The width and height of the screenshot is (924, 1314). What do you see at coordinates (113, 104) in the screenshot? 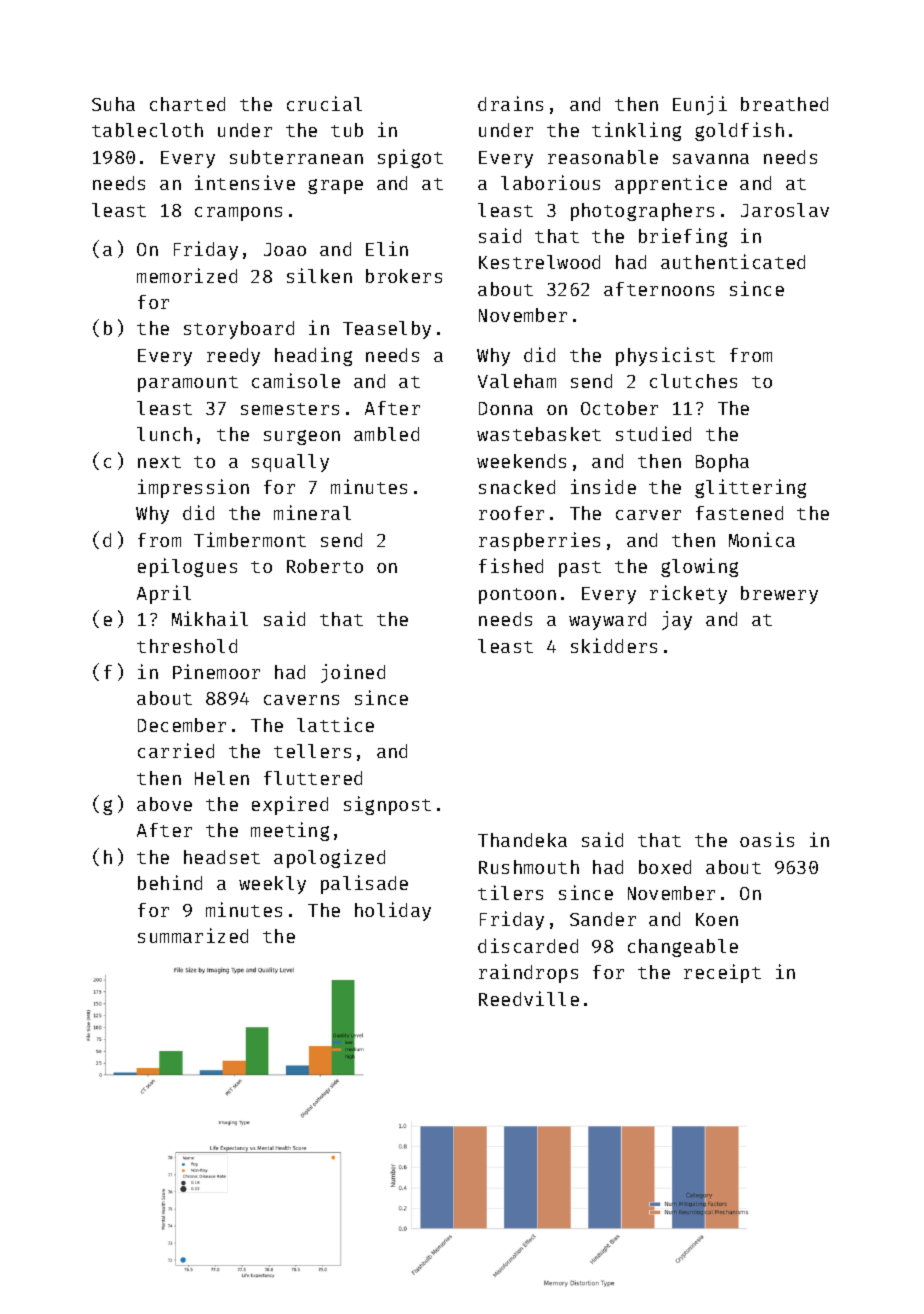
I see `Suha` at bounding box center [113, 104].
